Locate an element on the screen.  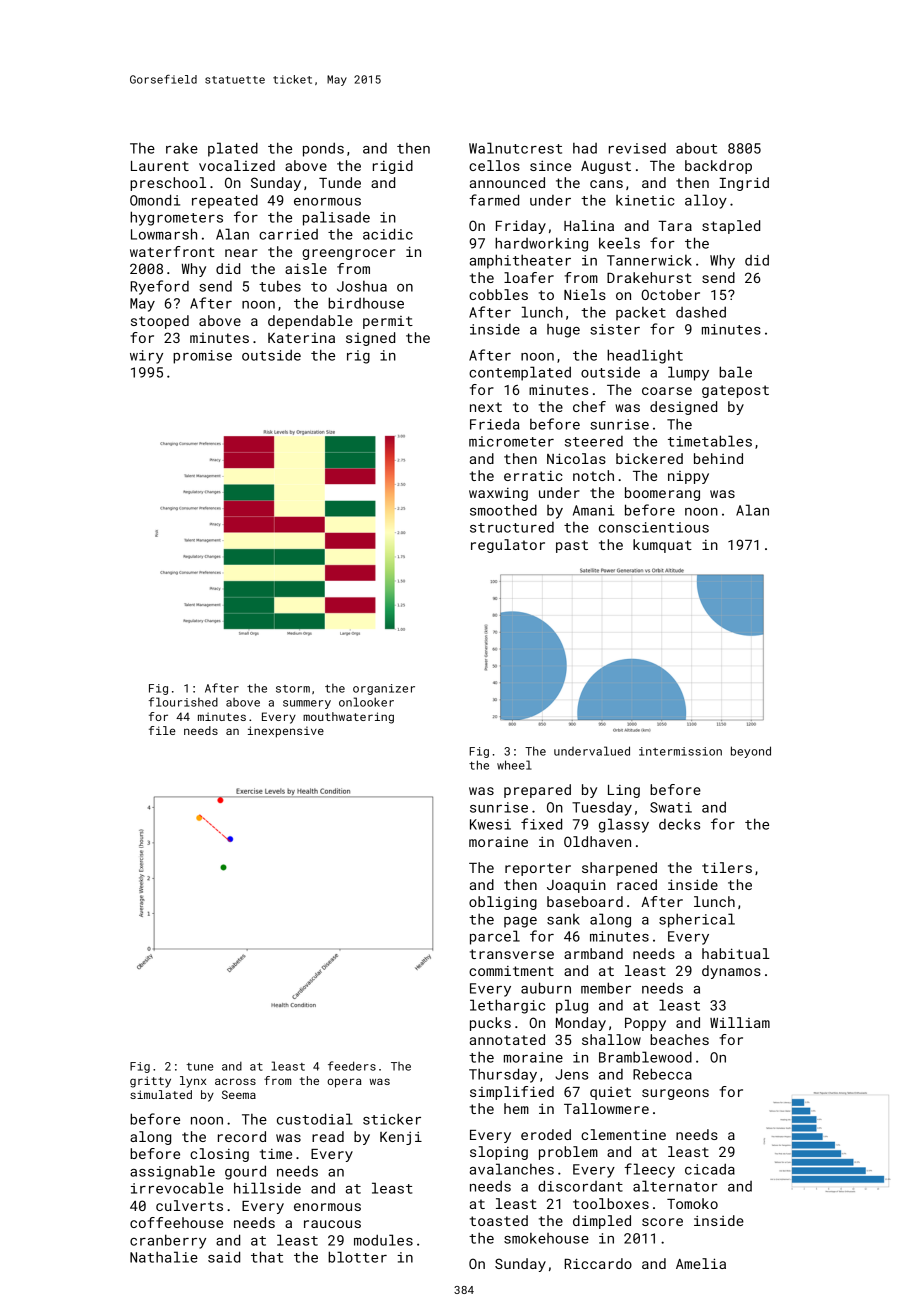
gritty is located at coordinates (150, 1082).
